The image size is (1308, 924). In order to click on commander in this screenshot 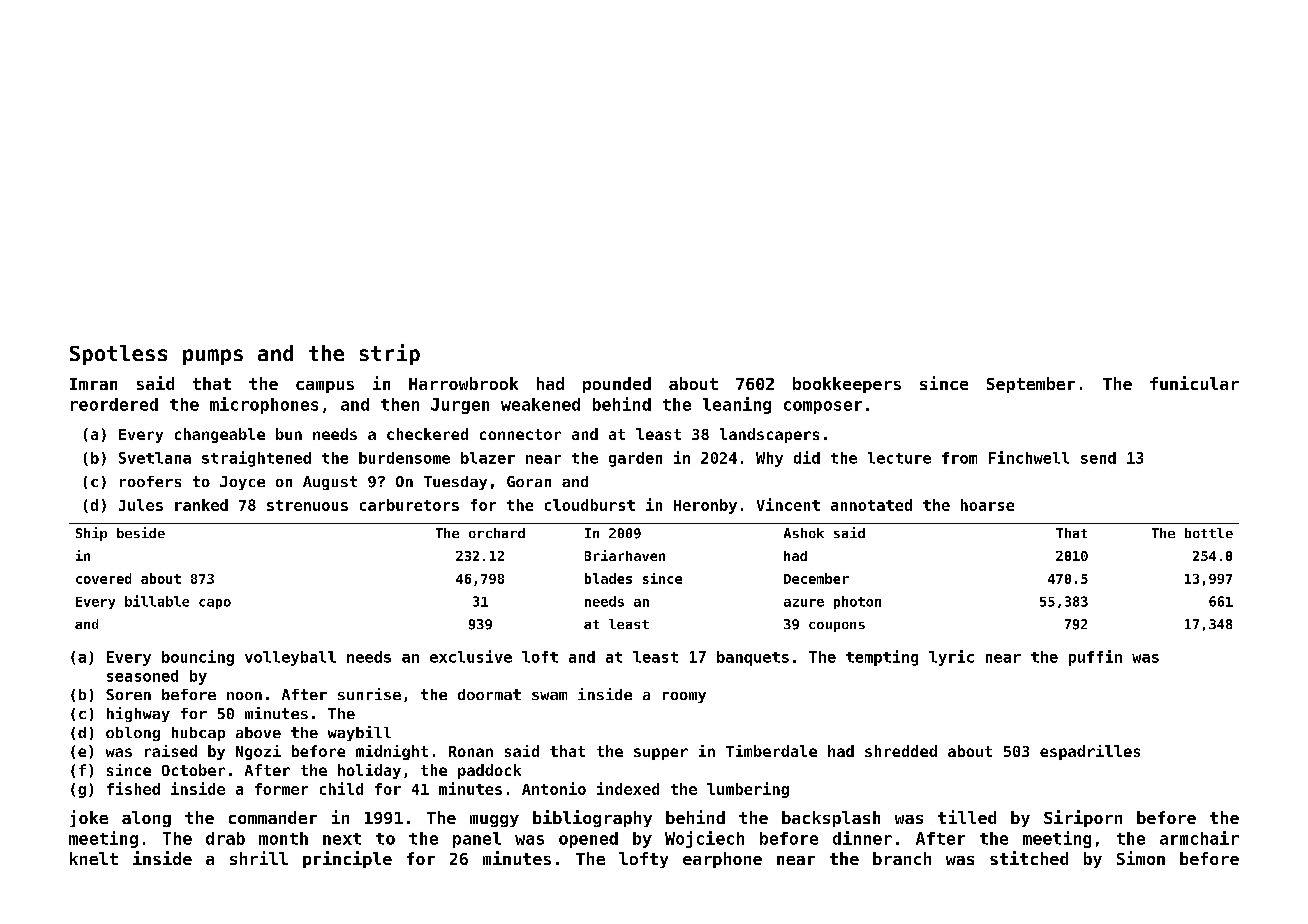, I will do `click(273, 817)`.
